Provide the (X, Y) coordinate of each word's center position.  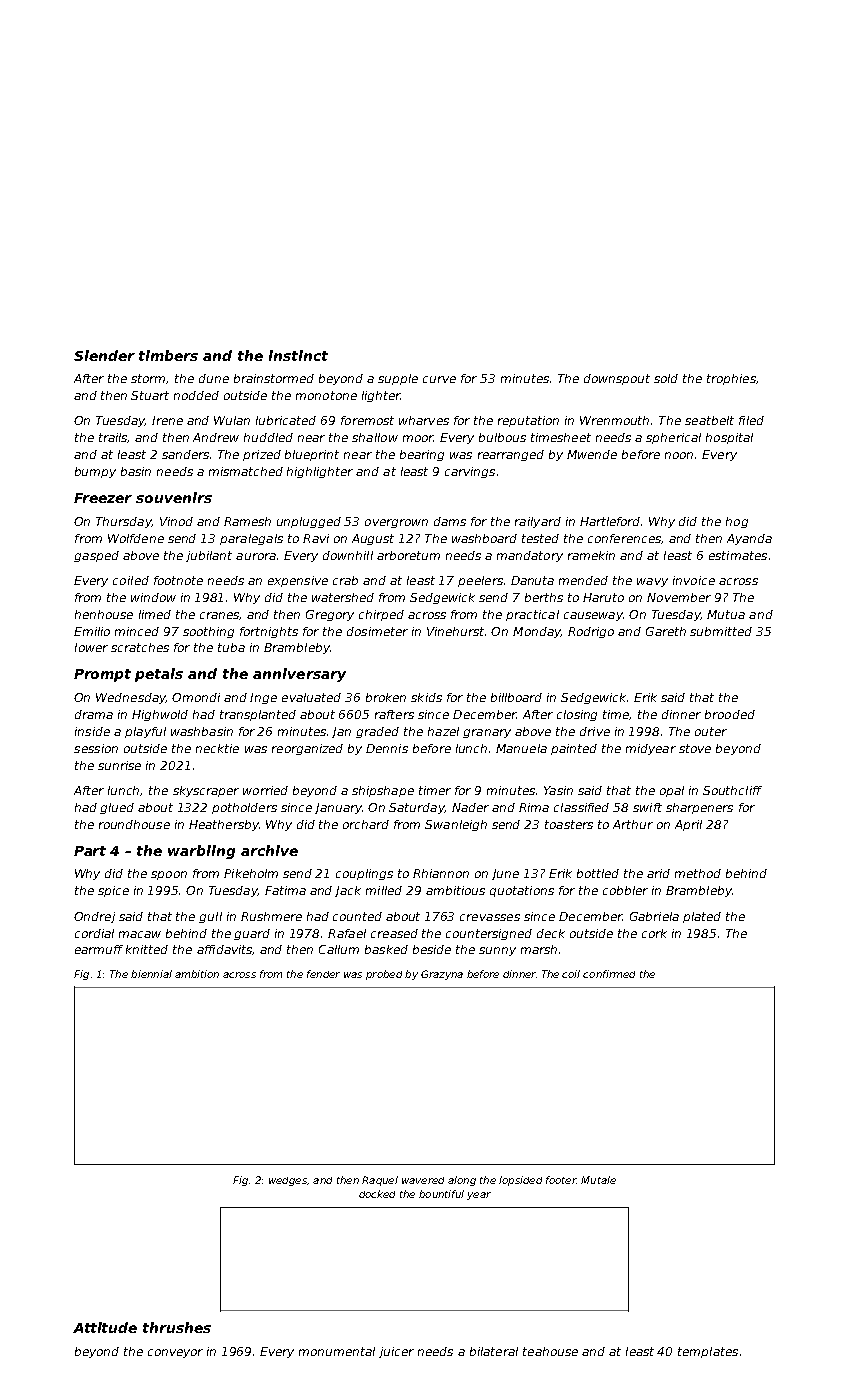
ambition (197, 974)
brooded (730, 714)
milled (384, 890)
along (462, 1181)
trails (113, 438)
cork (654, 933)
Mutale (598, 1180)
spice (113, 891)
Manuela (521, 748)
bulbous (502, 437)
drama (94, 714)
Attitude (105, 1327)
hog (737, 522)
